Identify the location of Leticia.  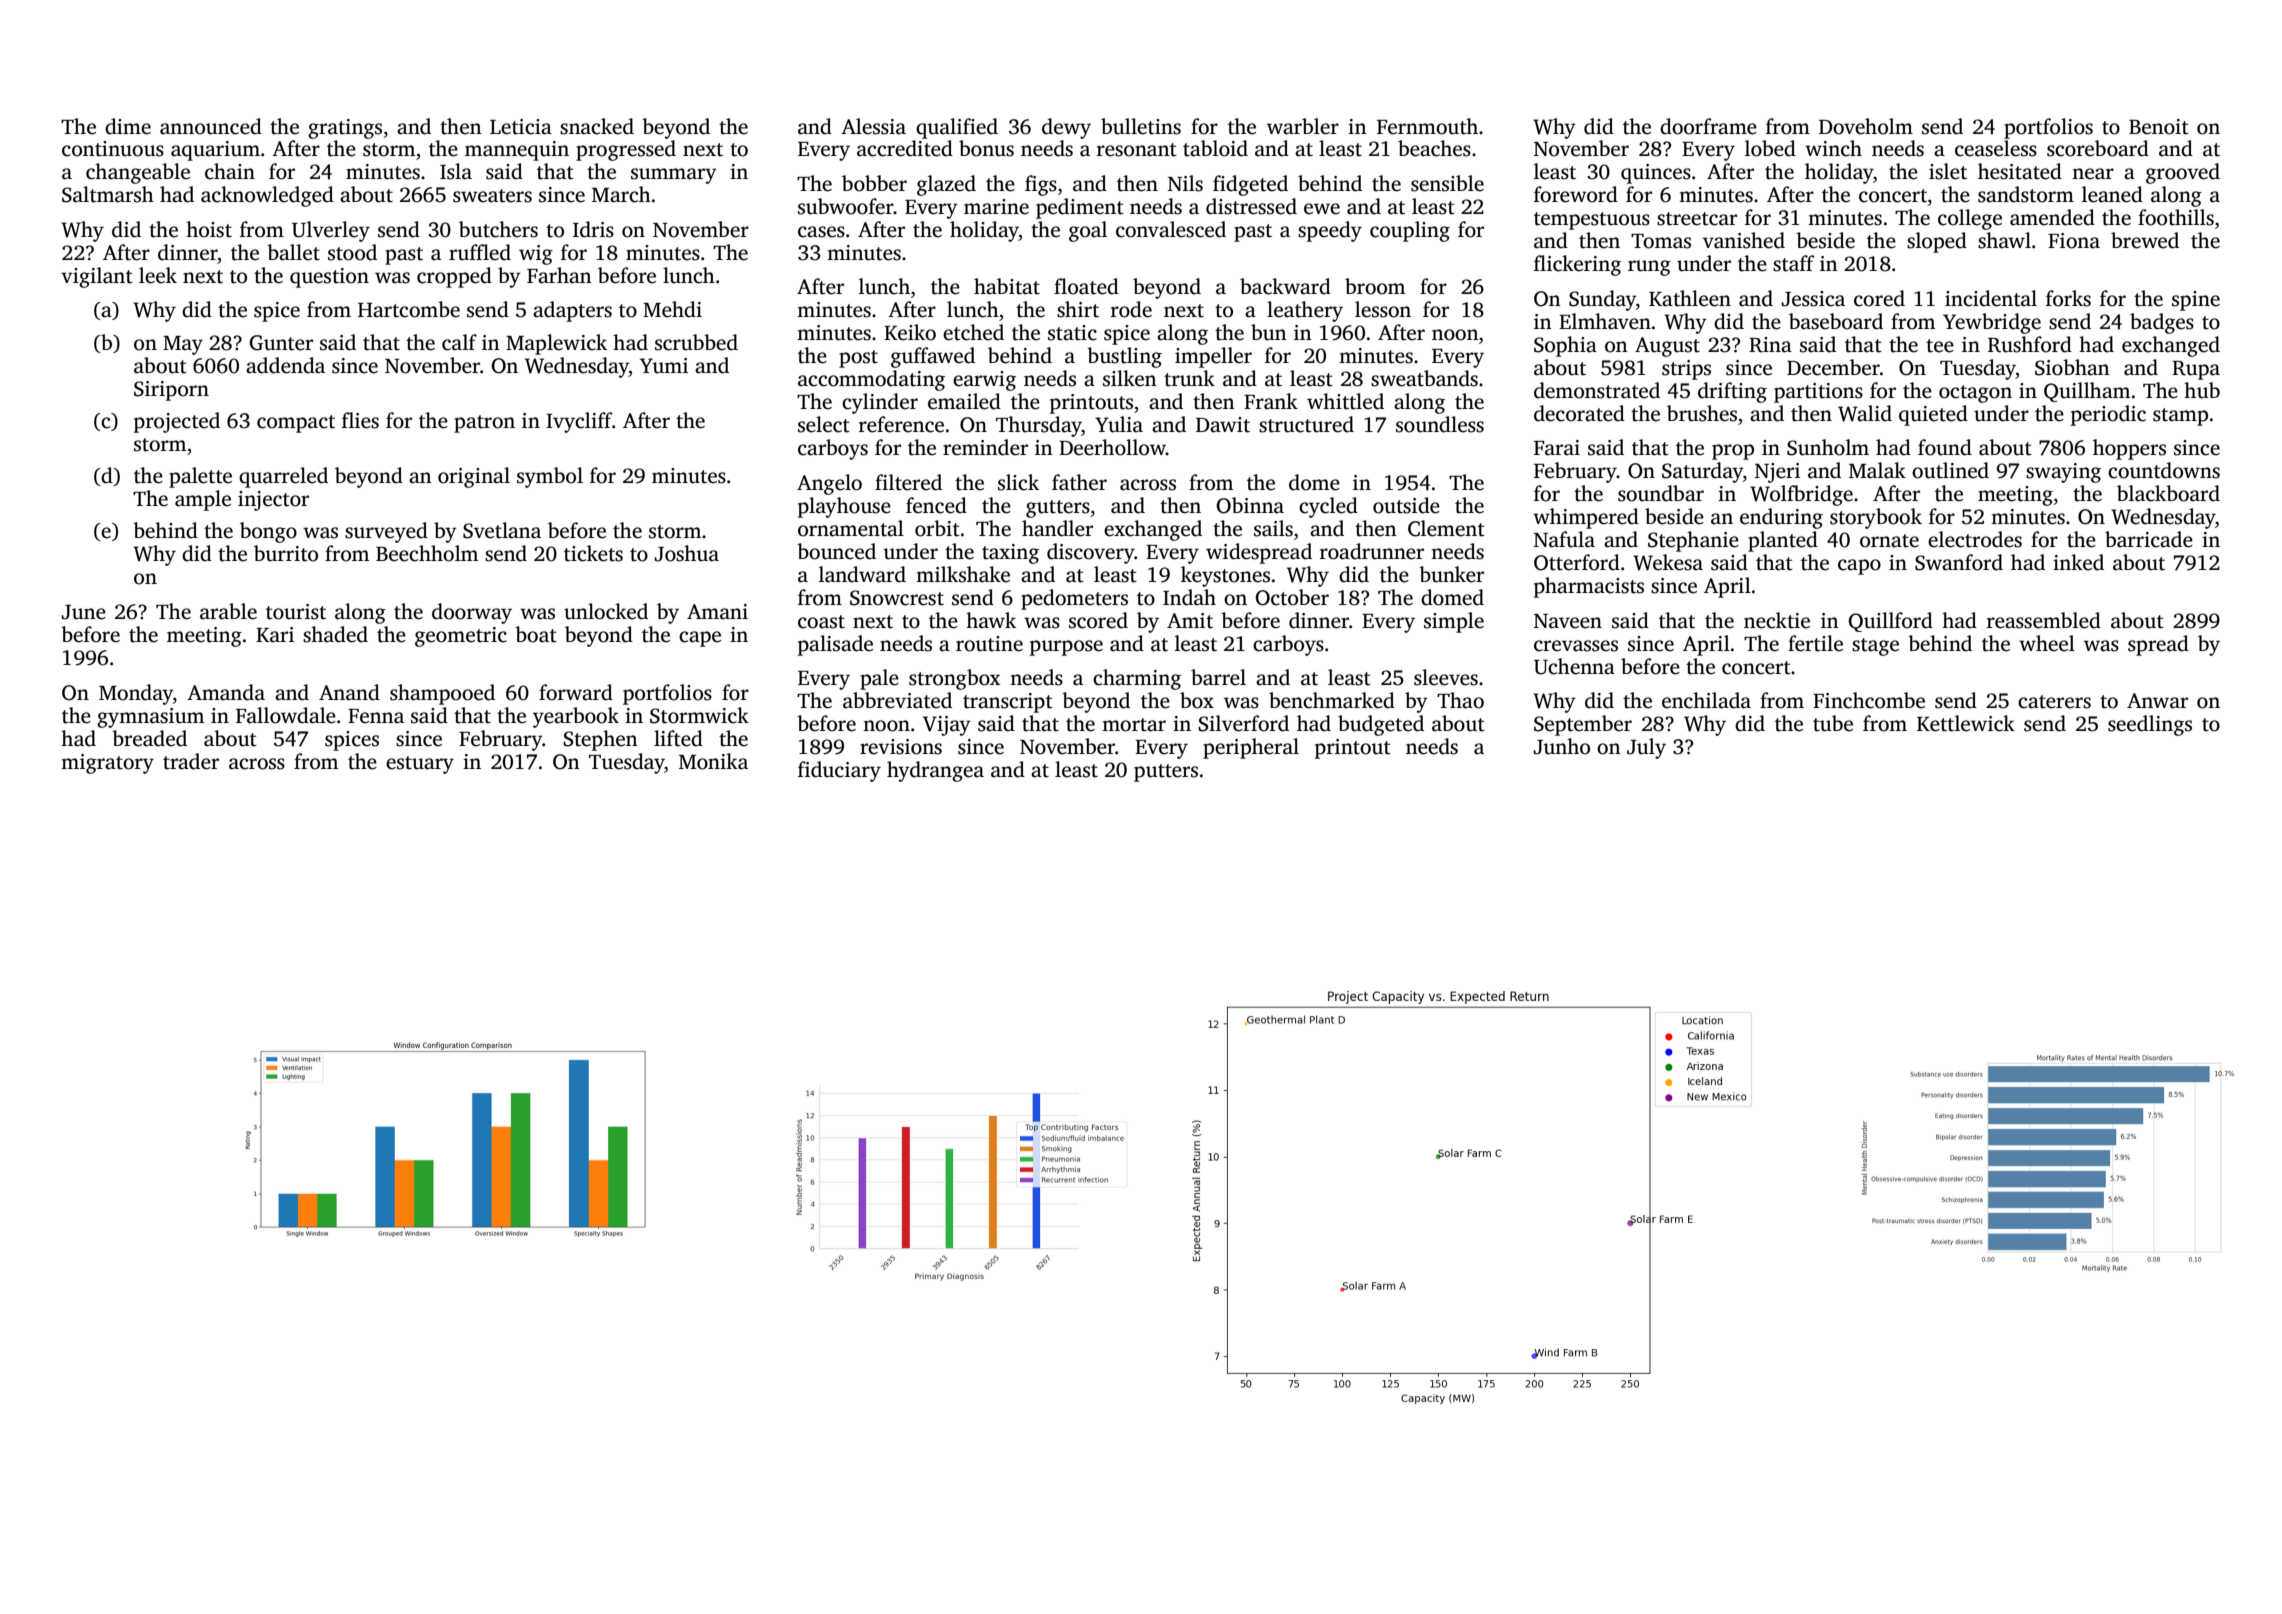
(521, 127).
